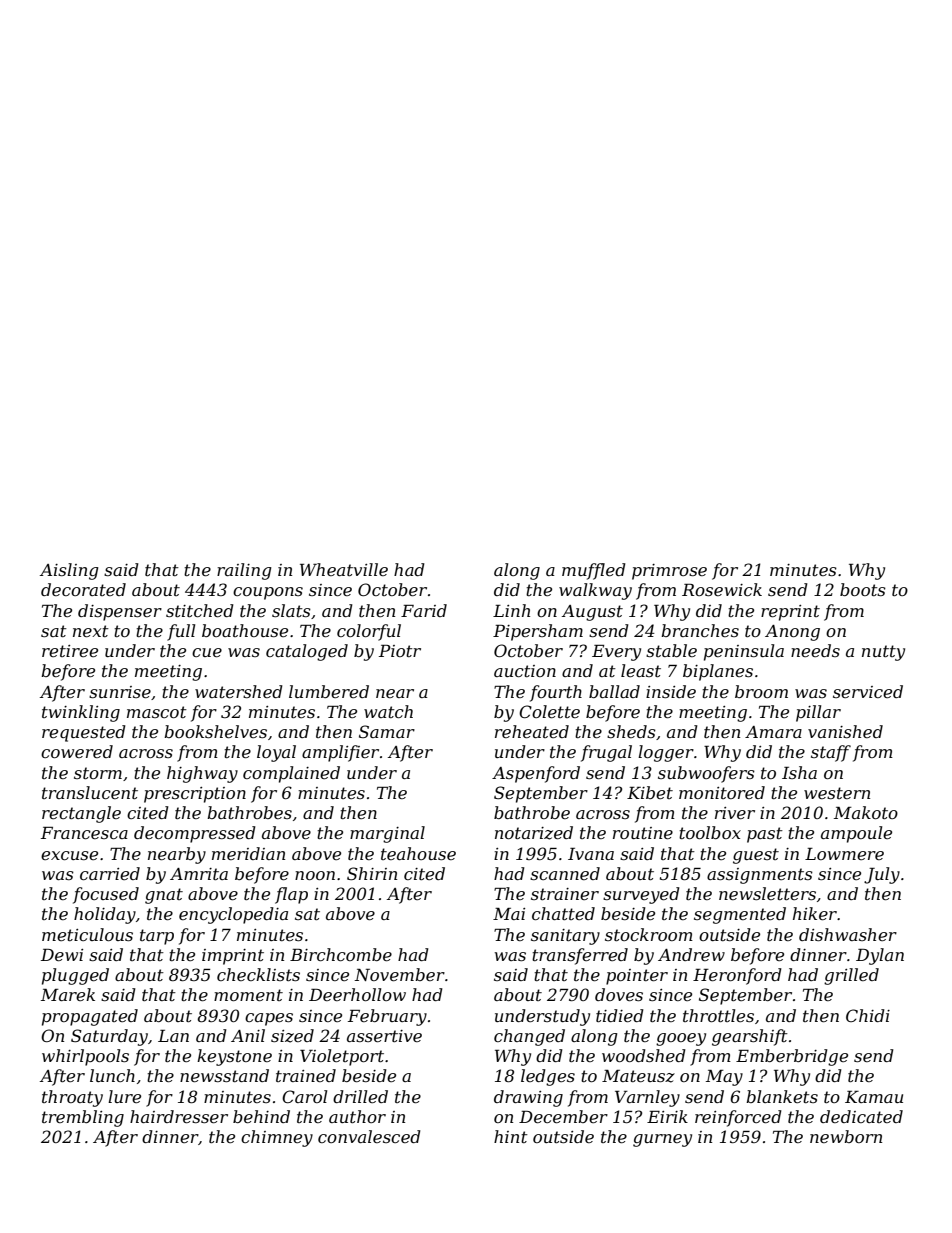 Image resolution: width=952 pixels, height=1233 pixels. Describe the element at coordinates (106, 895) in the screenshot. I see `focused` at that location.
